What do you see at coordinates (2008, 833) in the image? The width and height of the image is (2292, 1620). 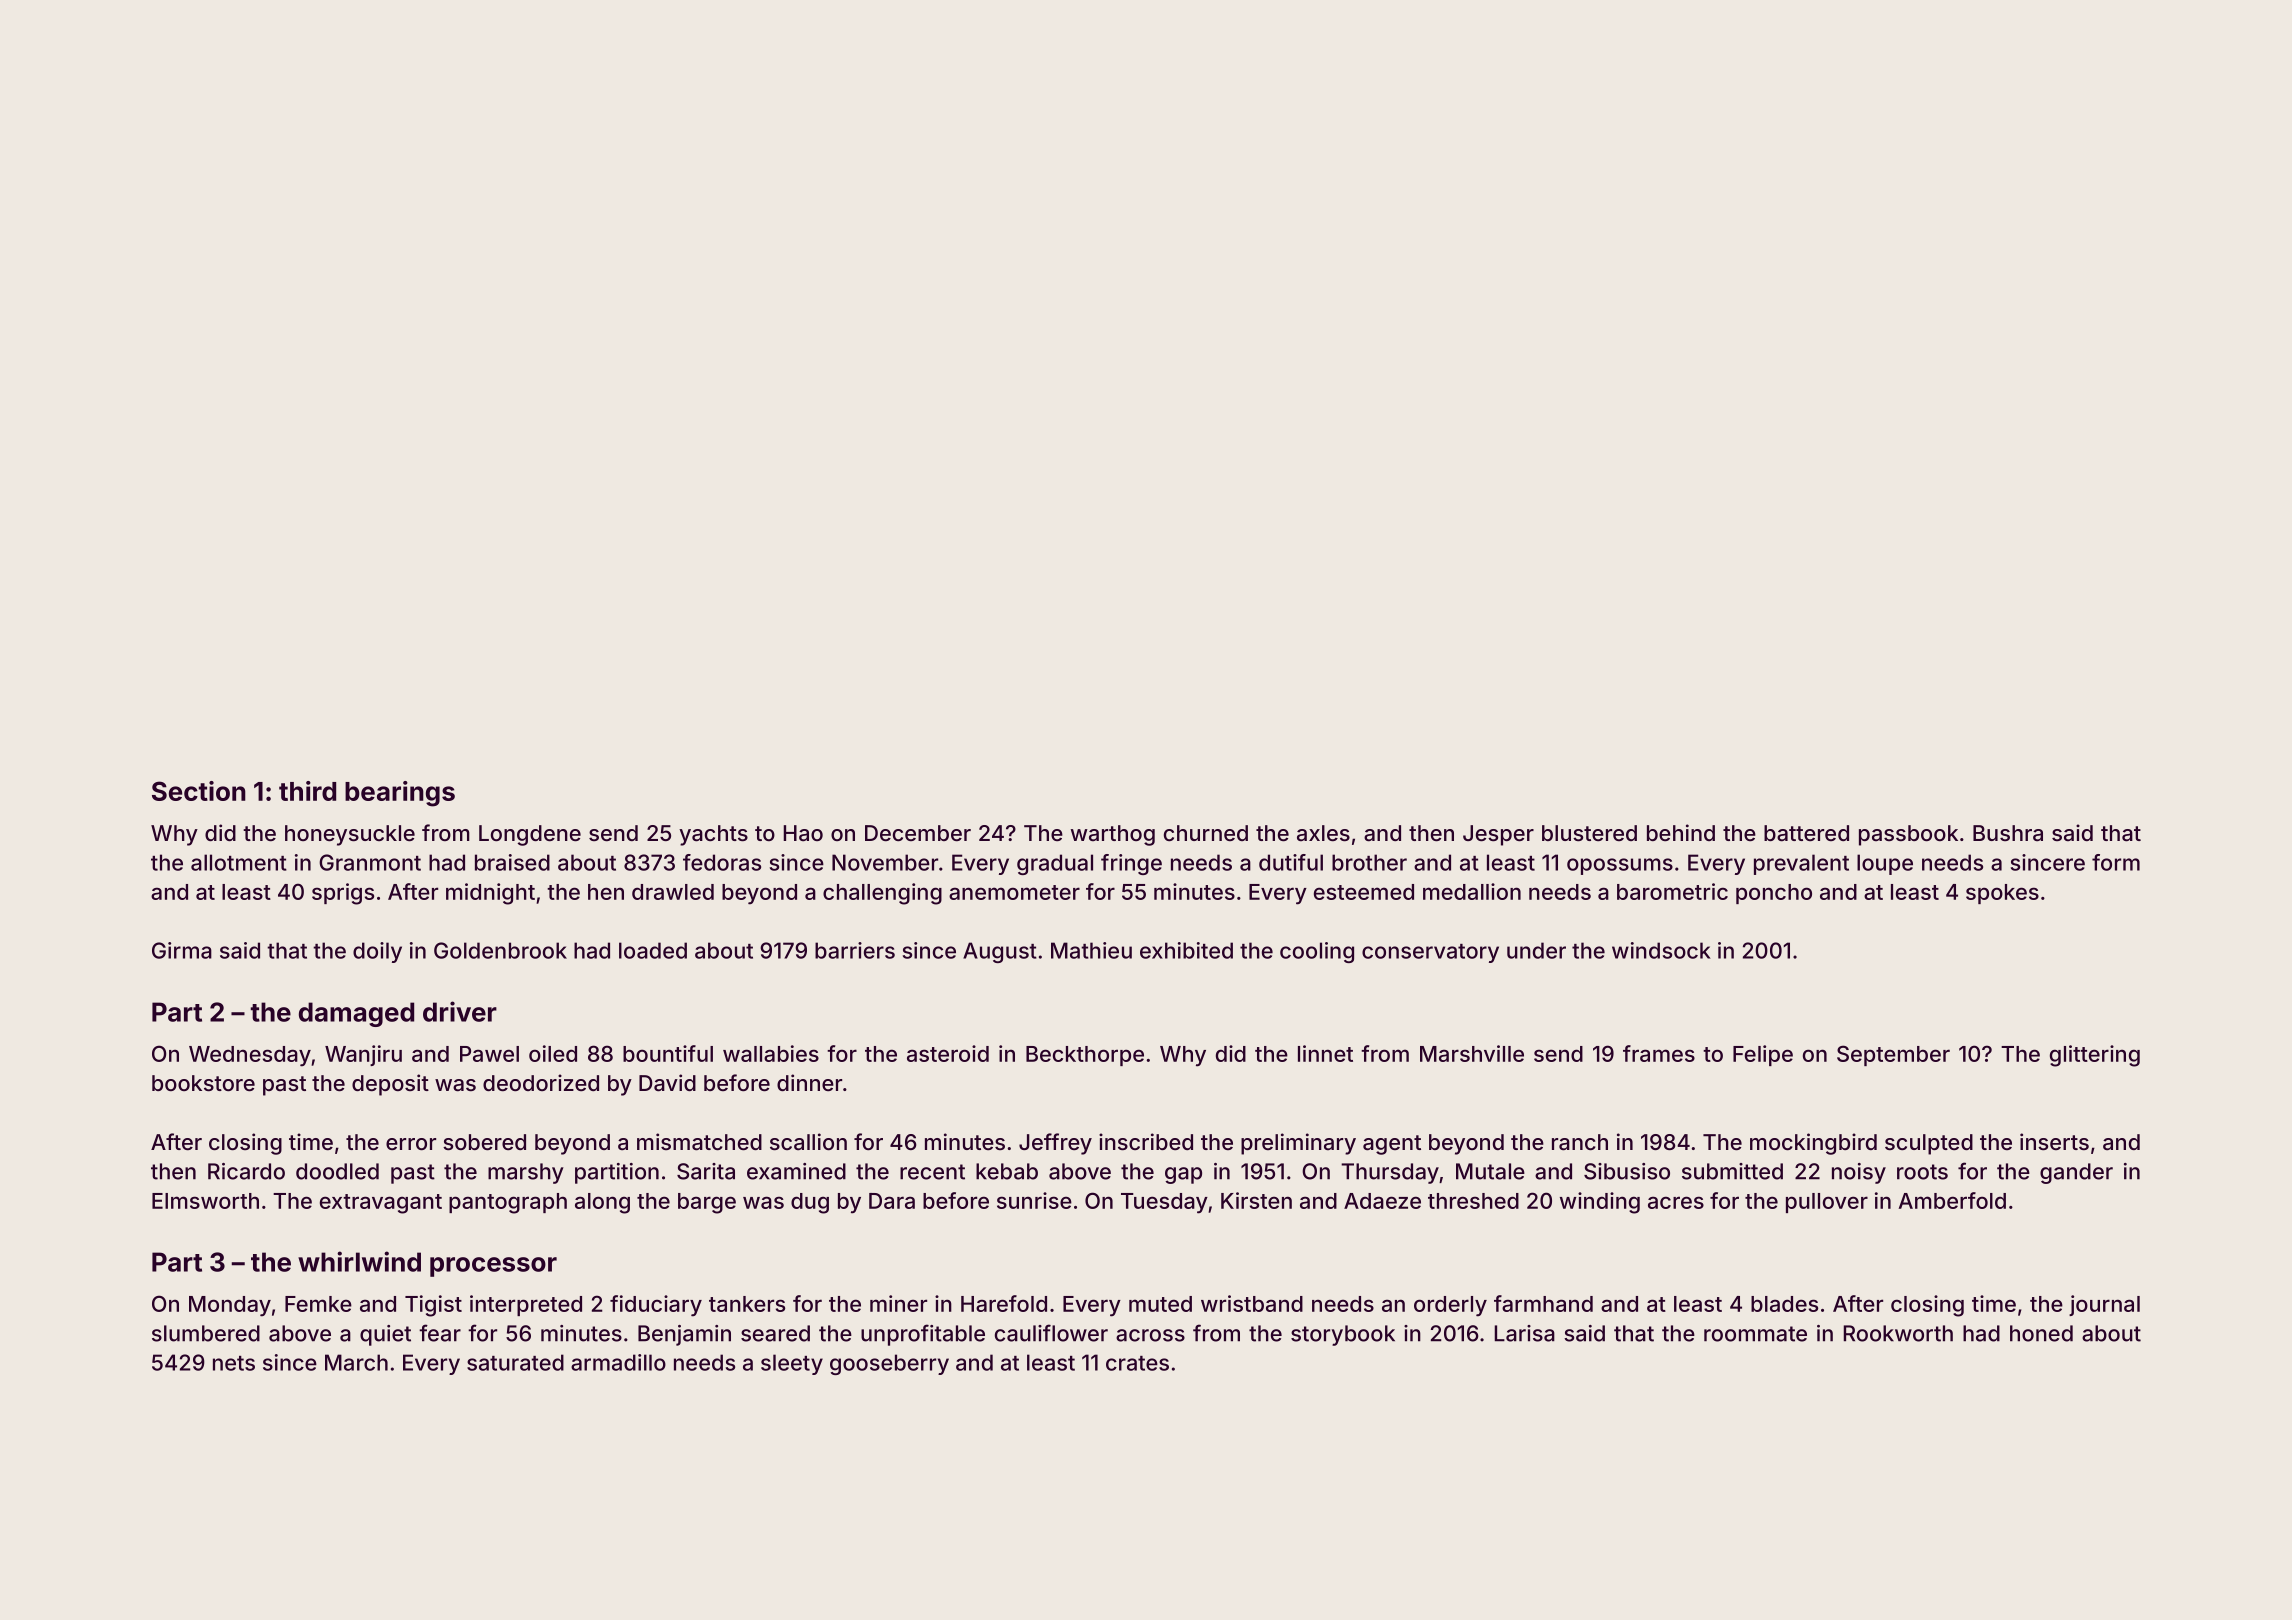 I see `Bushra` at bounding box center [2008, 833].
